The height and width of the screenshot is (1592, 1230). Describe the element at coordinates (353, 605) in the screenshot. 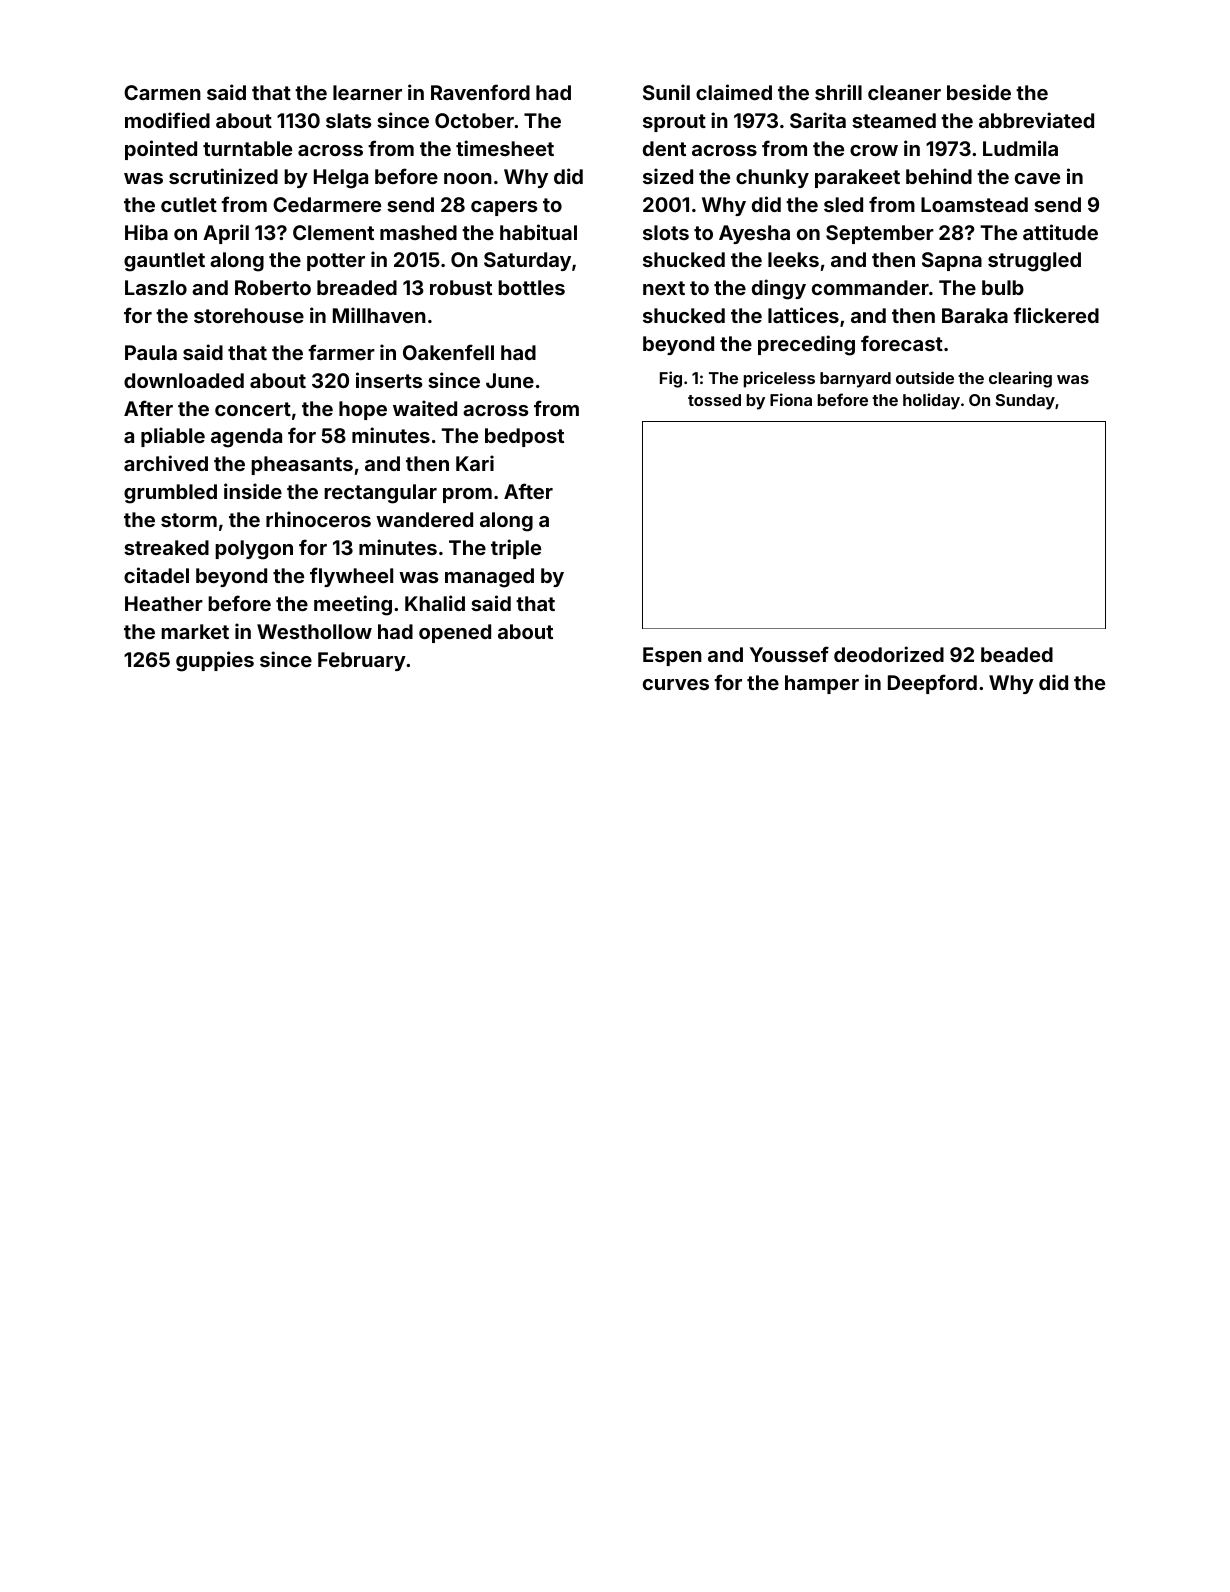

I see `meeting` at that location.
